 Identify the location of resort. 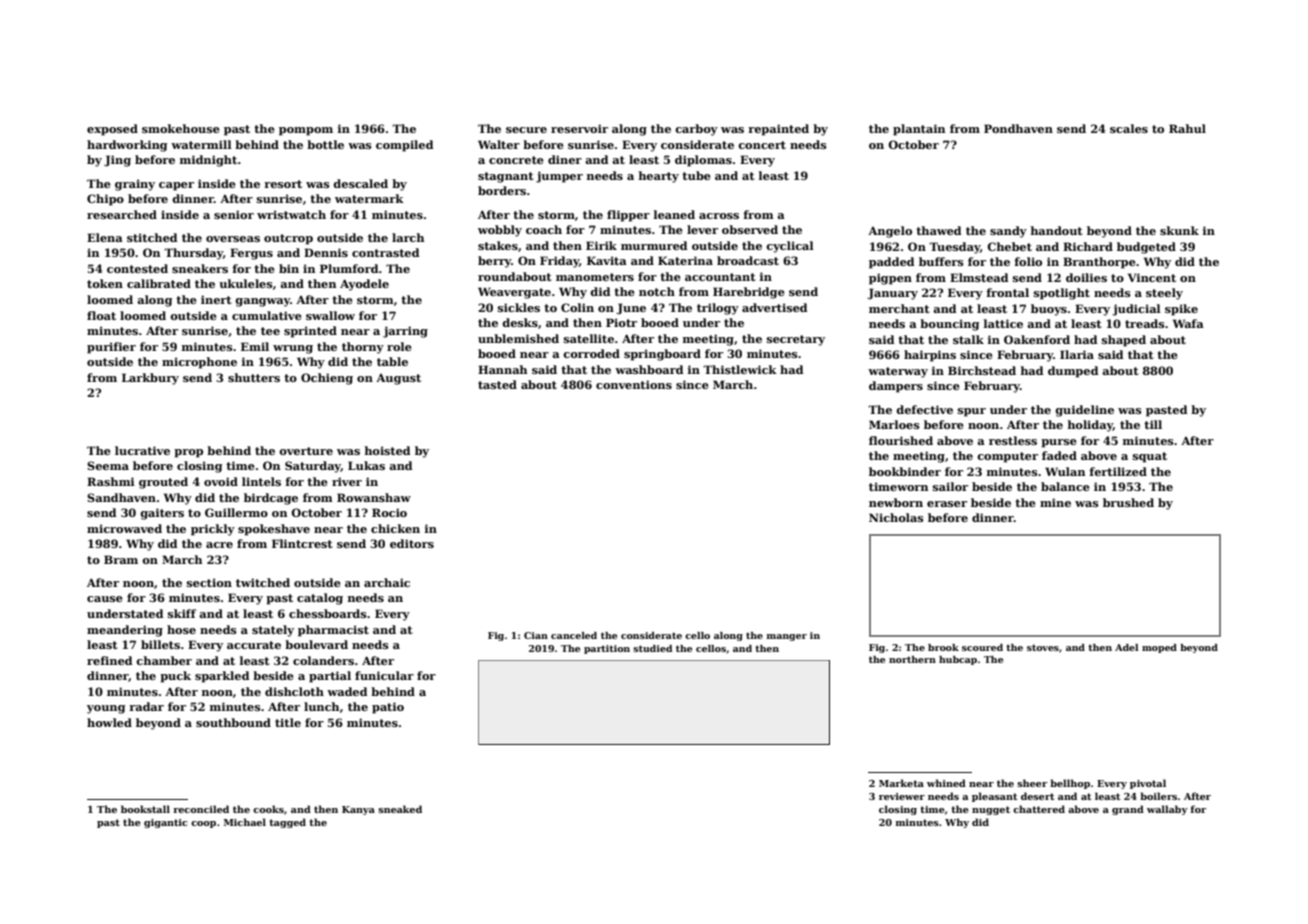
(283, 184).
